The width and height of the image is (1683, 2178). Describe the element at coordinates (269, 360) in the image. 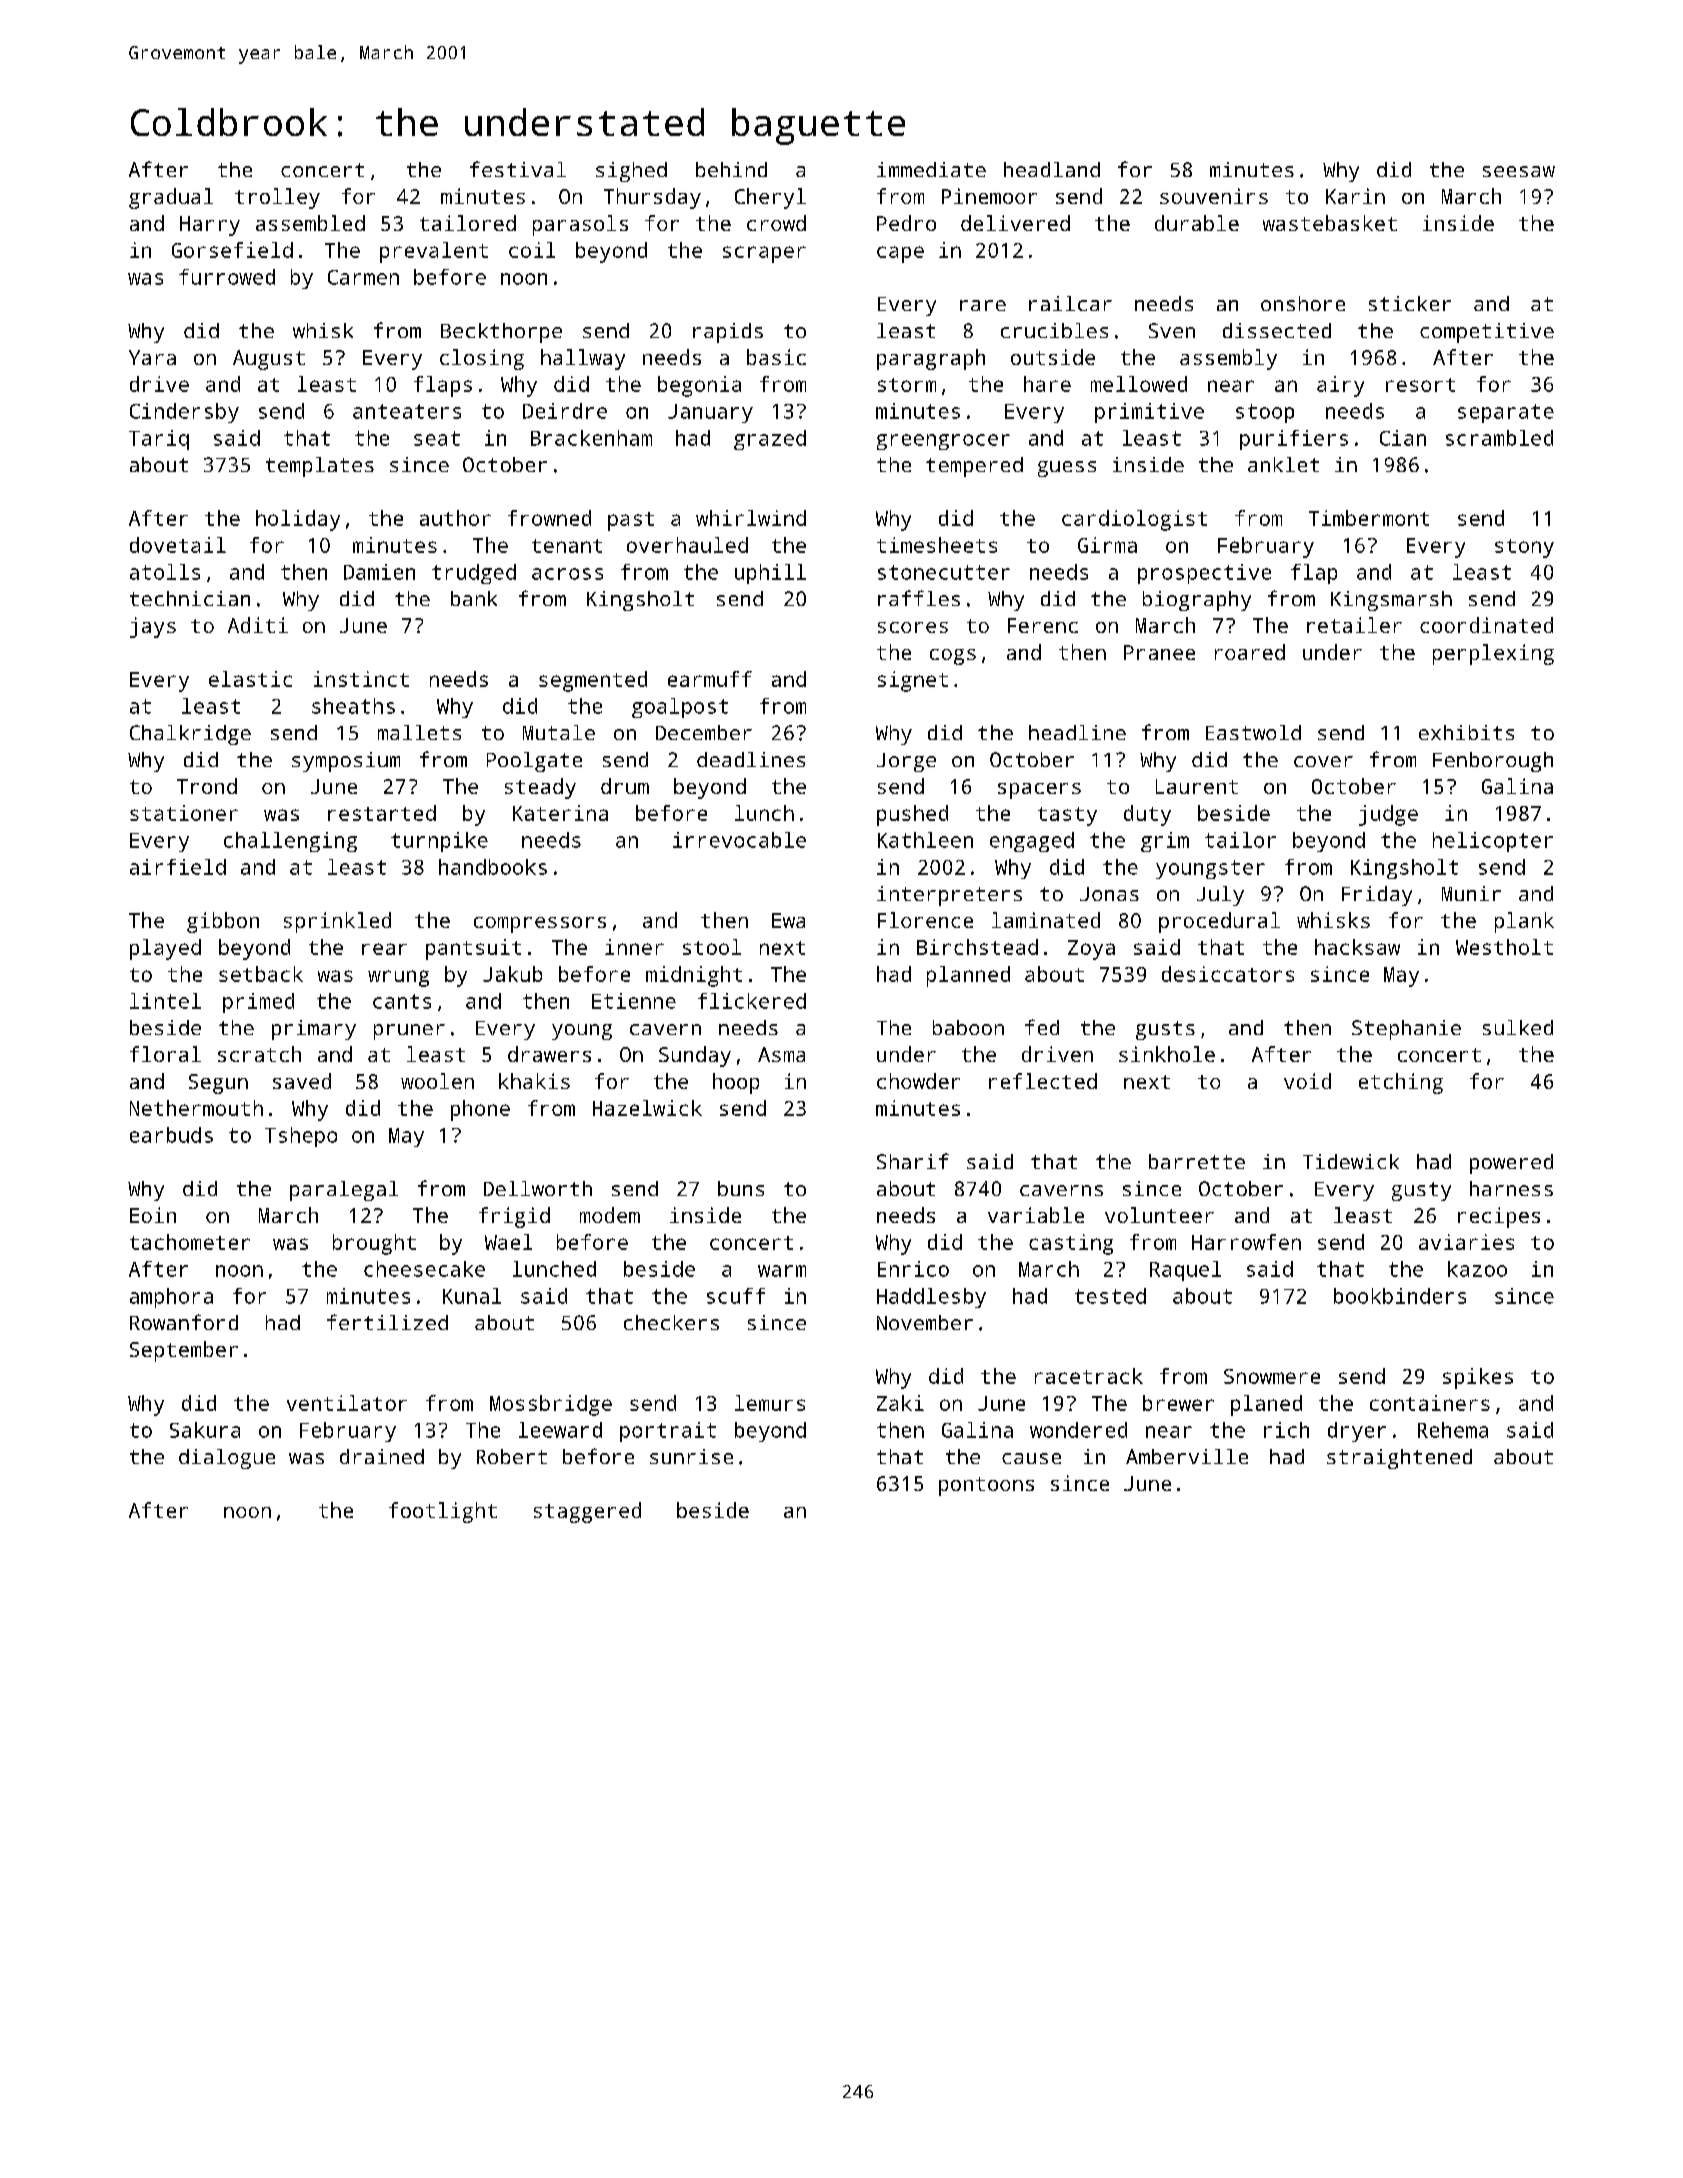

I see `August` at that location.
